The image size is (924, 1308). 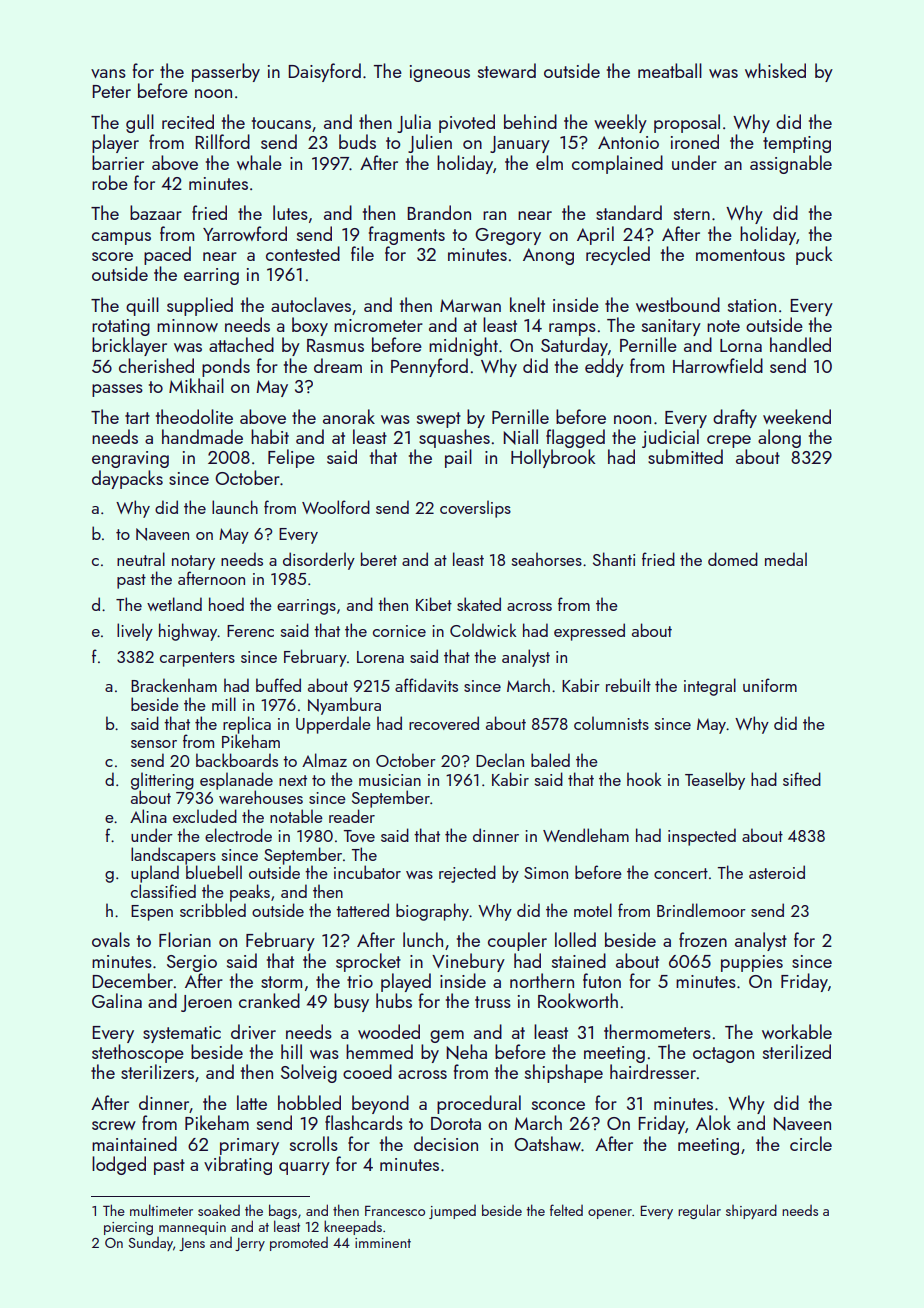 I want to click on sifted, so click(x=802, y=779).
